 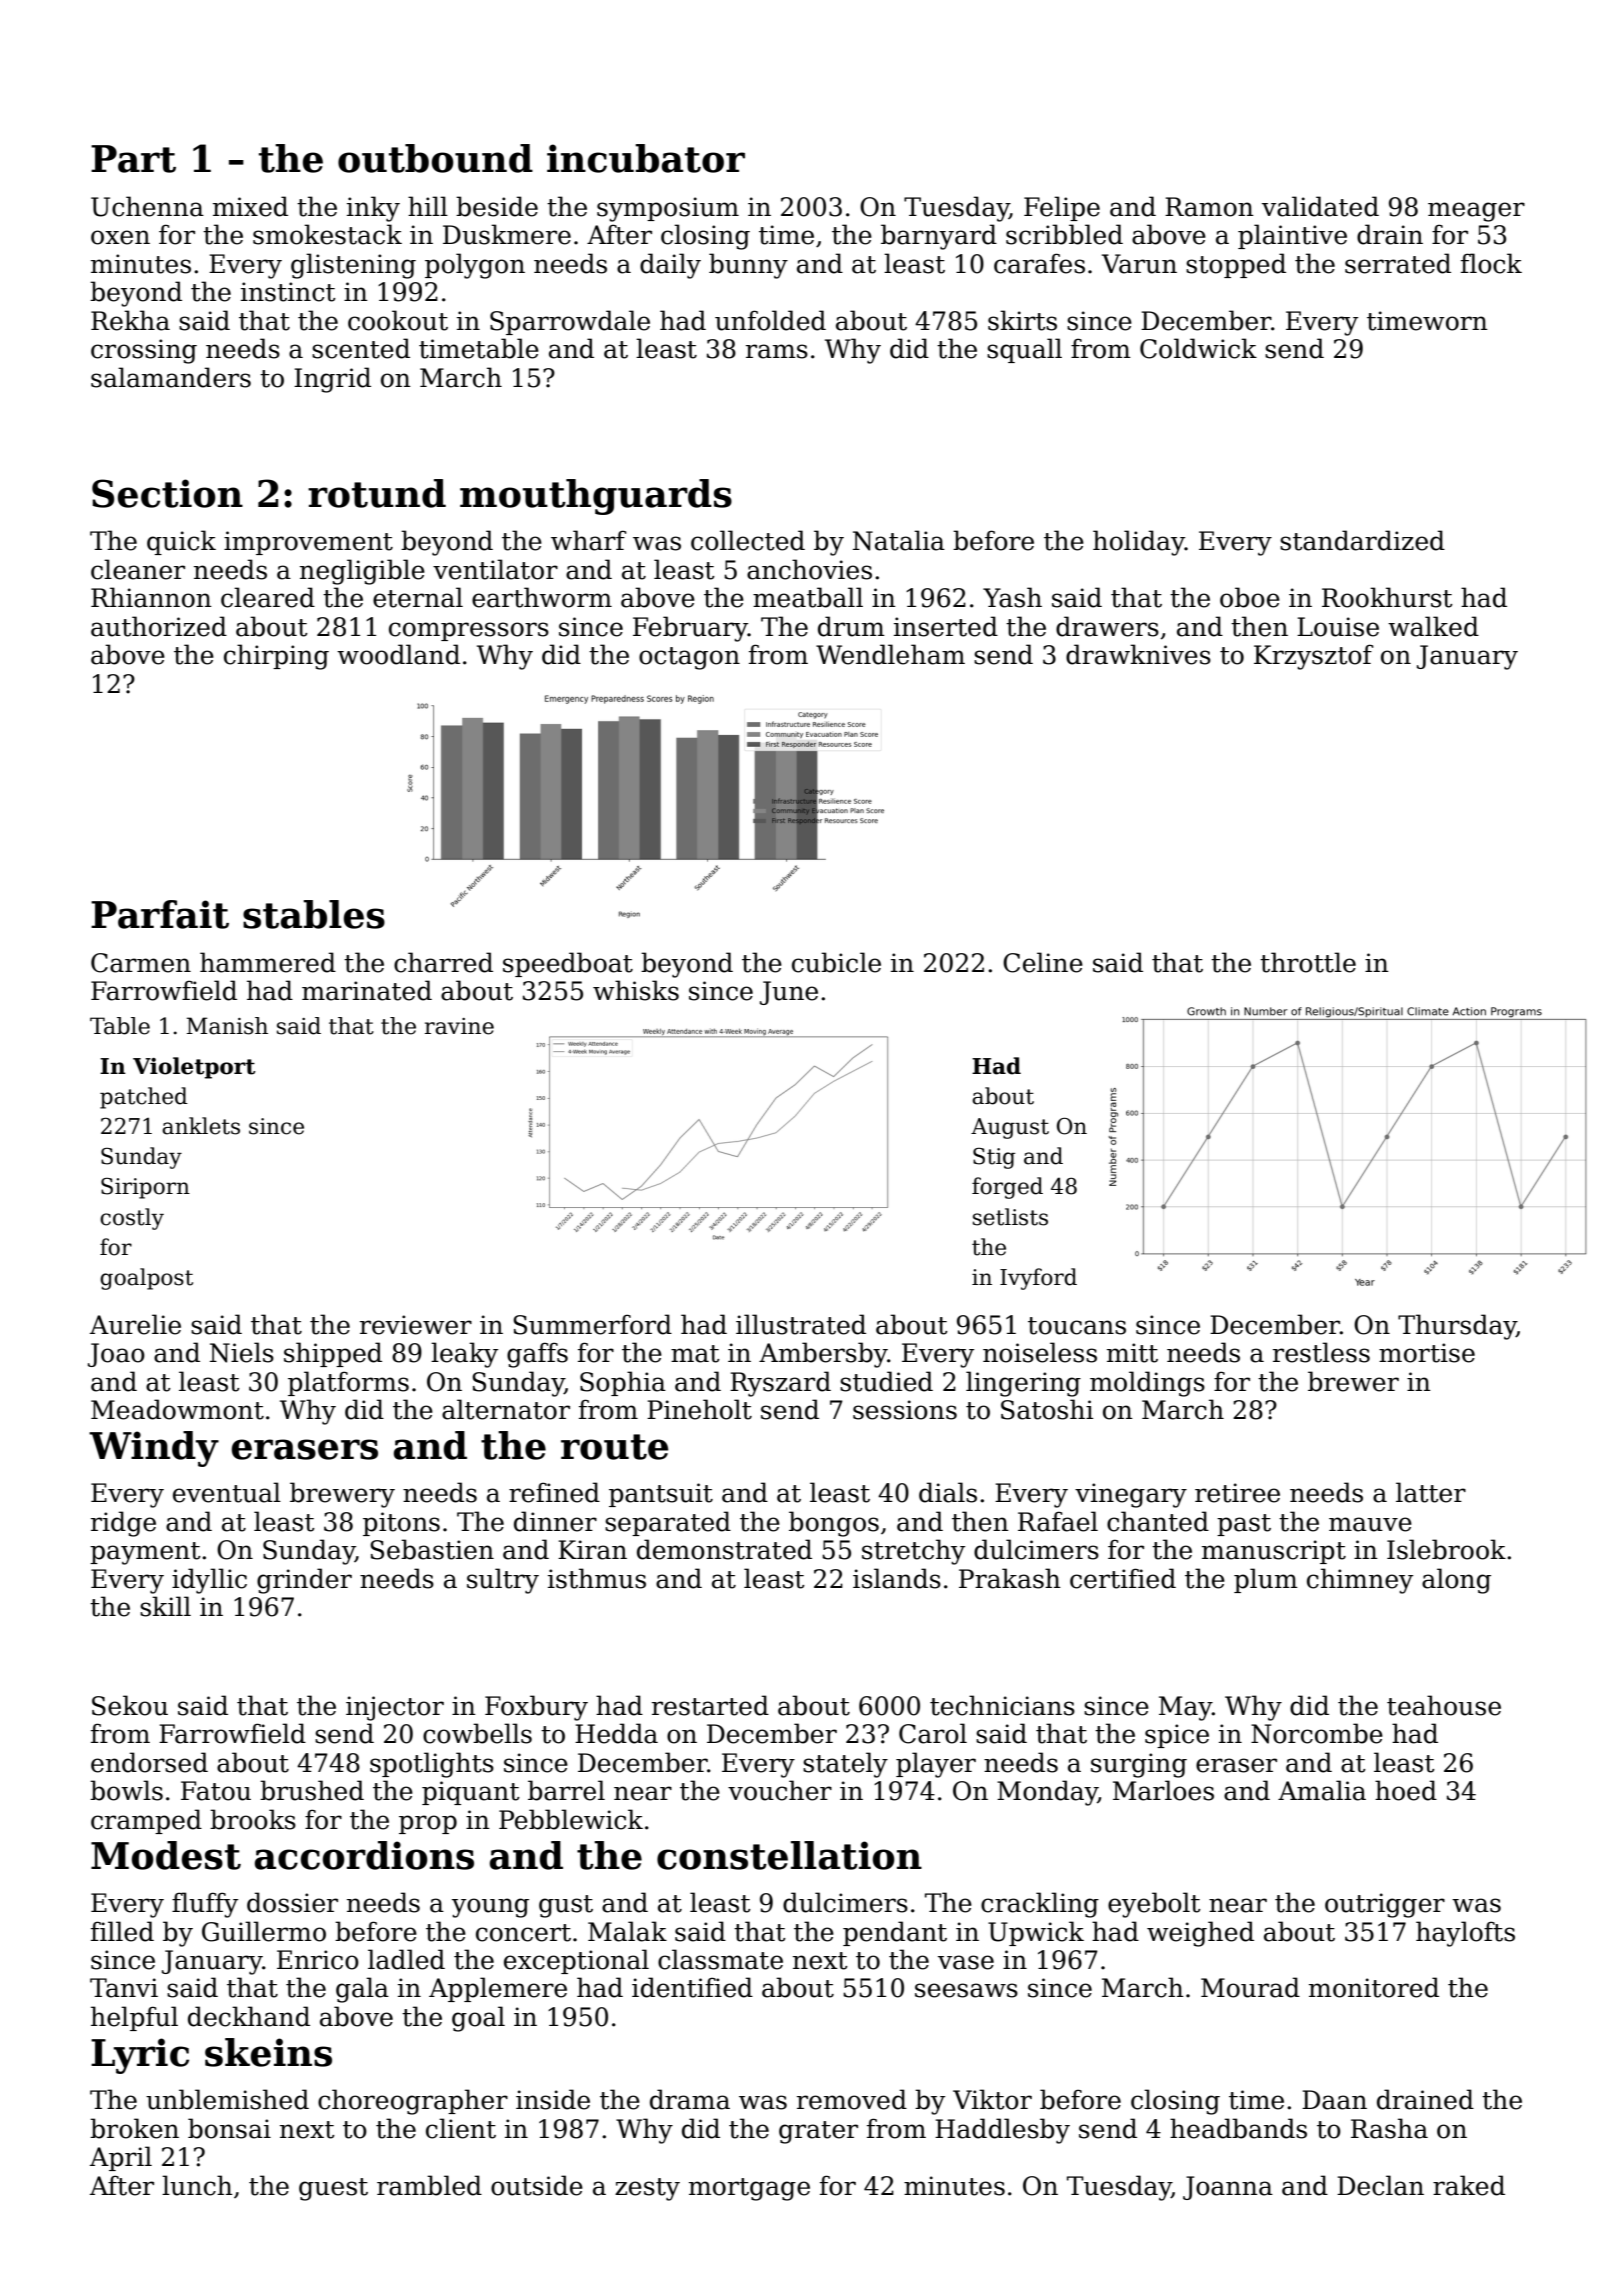 I want to click on barnyard, so click(x=939, y=237).
